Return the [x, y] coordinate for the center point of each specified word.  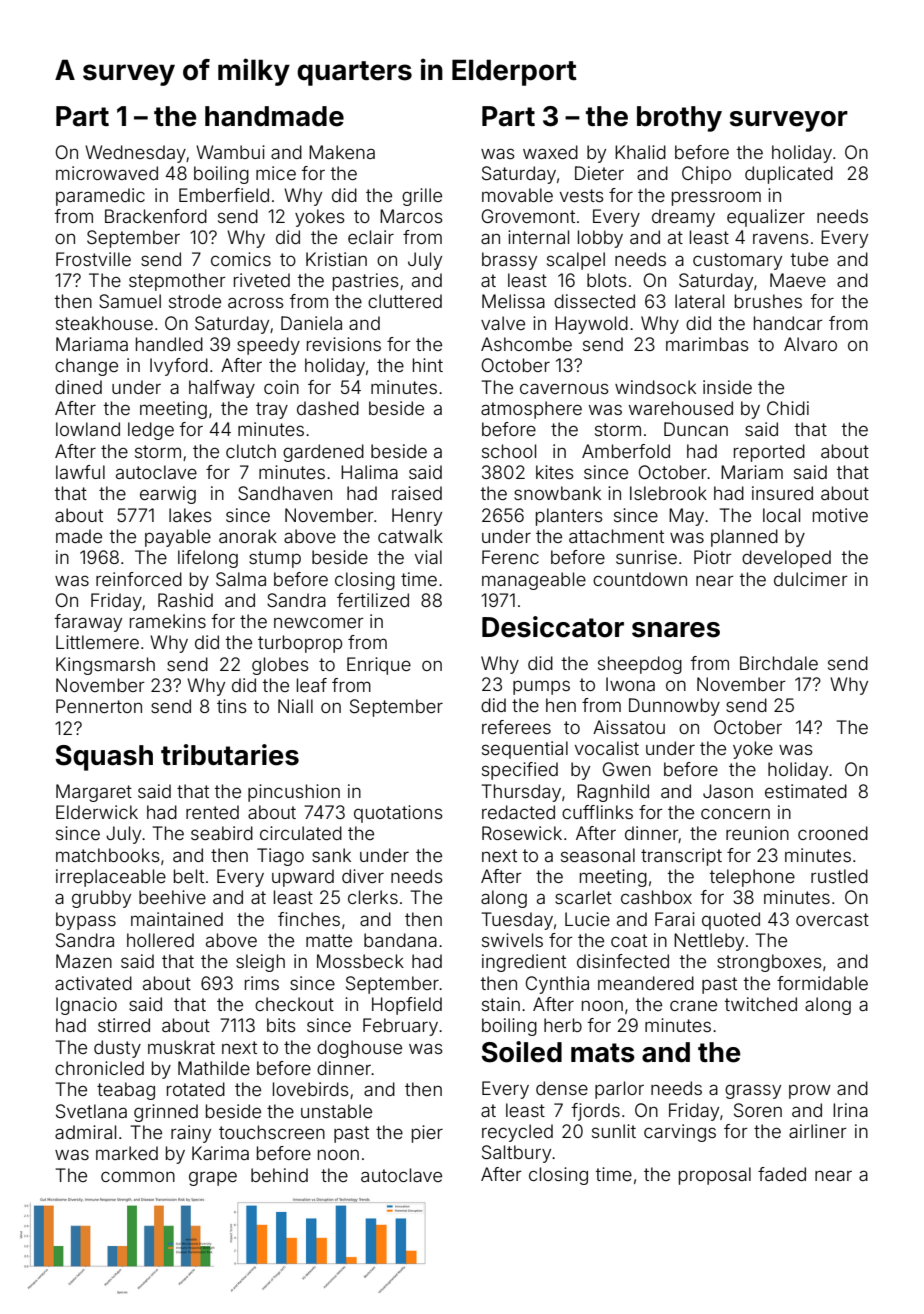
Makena [342, 152]
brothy [679, 119]
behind [279, 1175]
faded [782, 1174]
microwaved [107, 173]
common [138, 1176]
